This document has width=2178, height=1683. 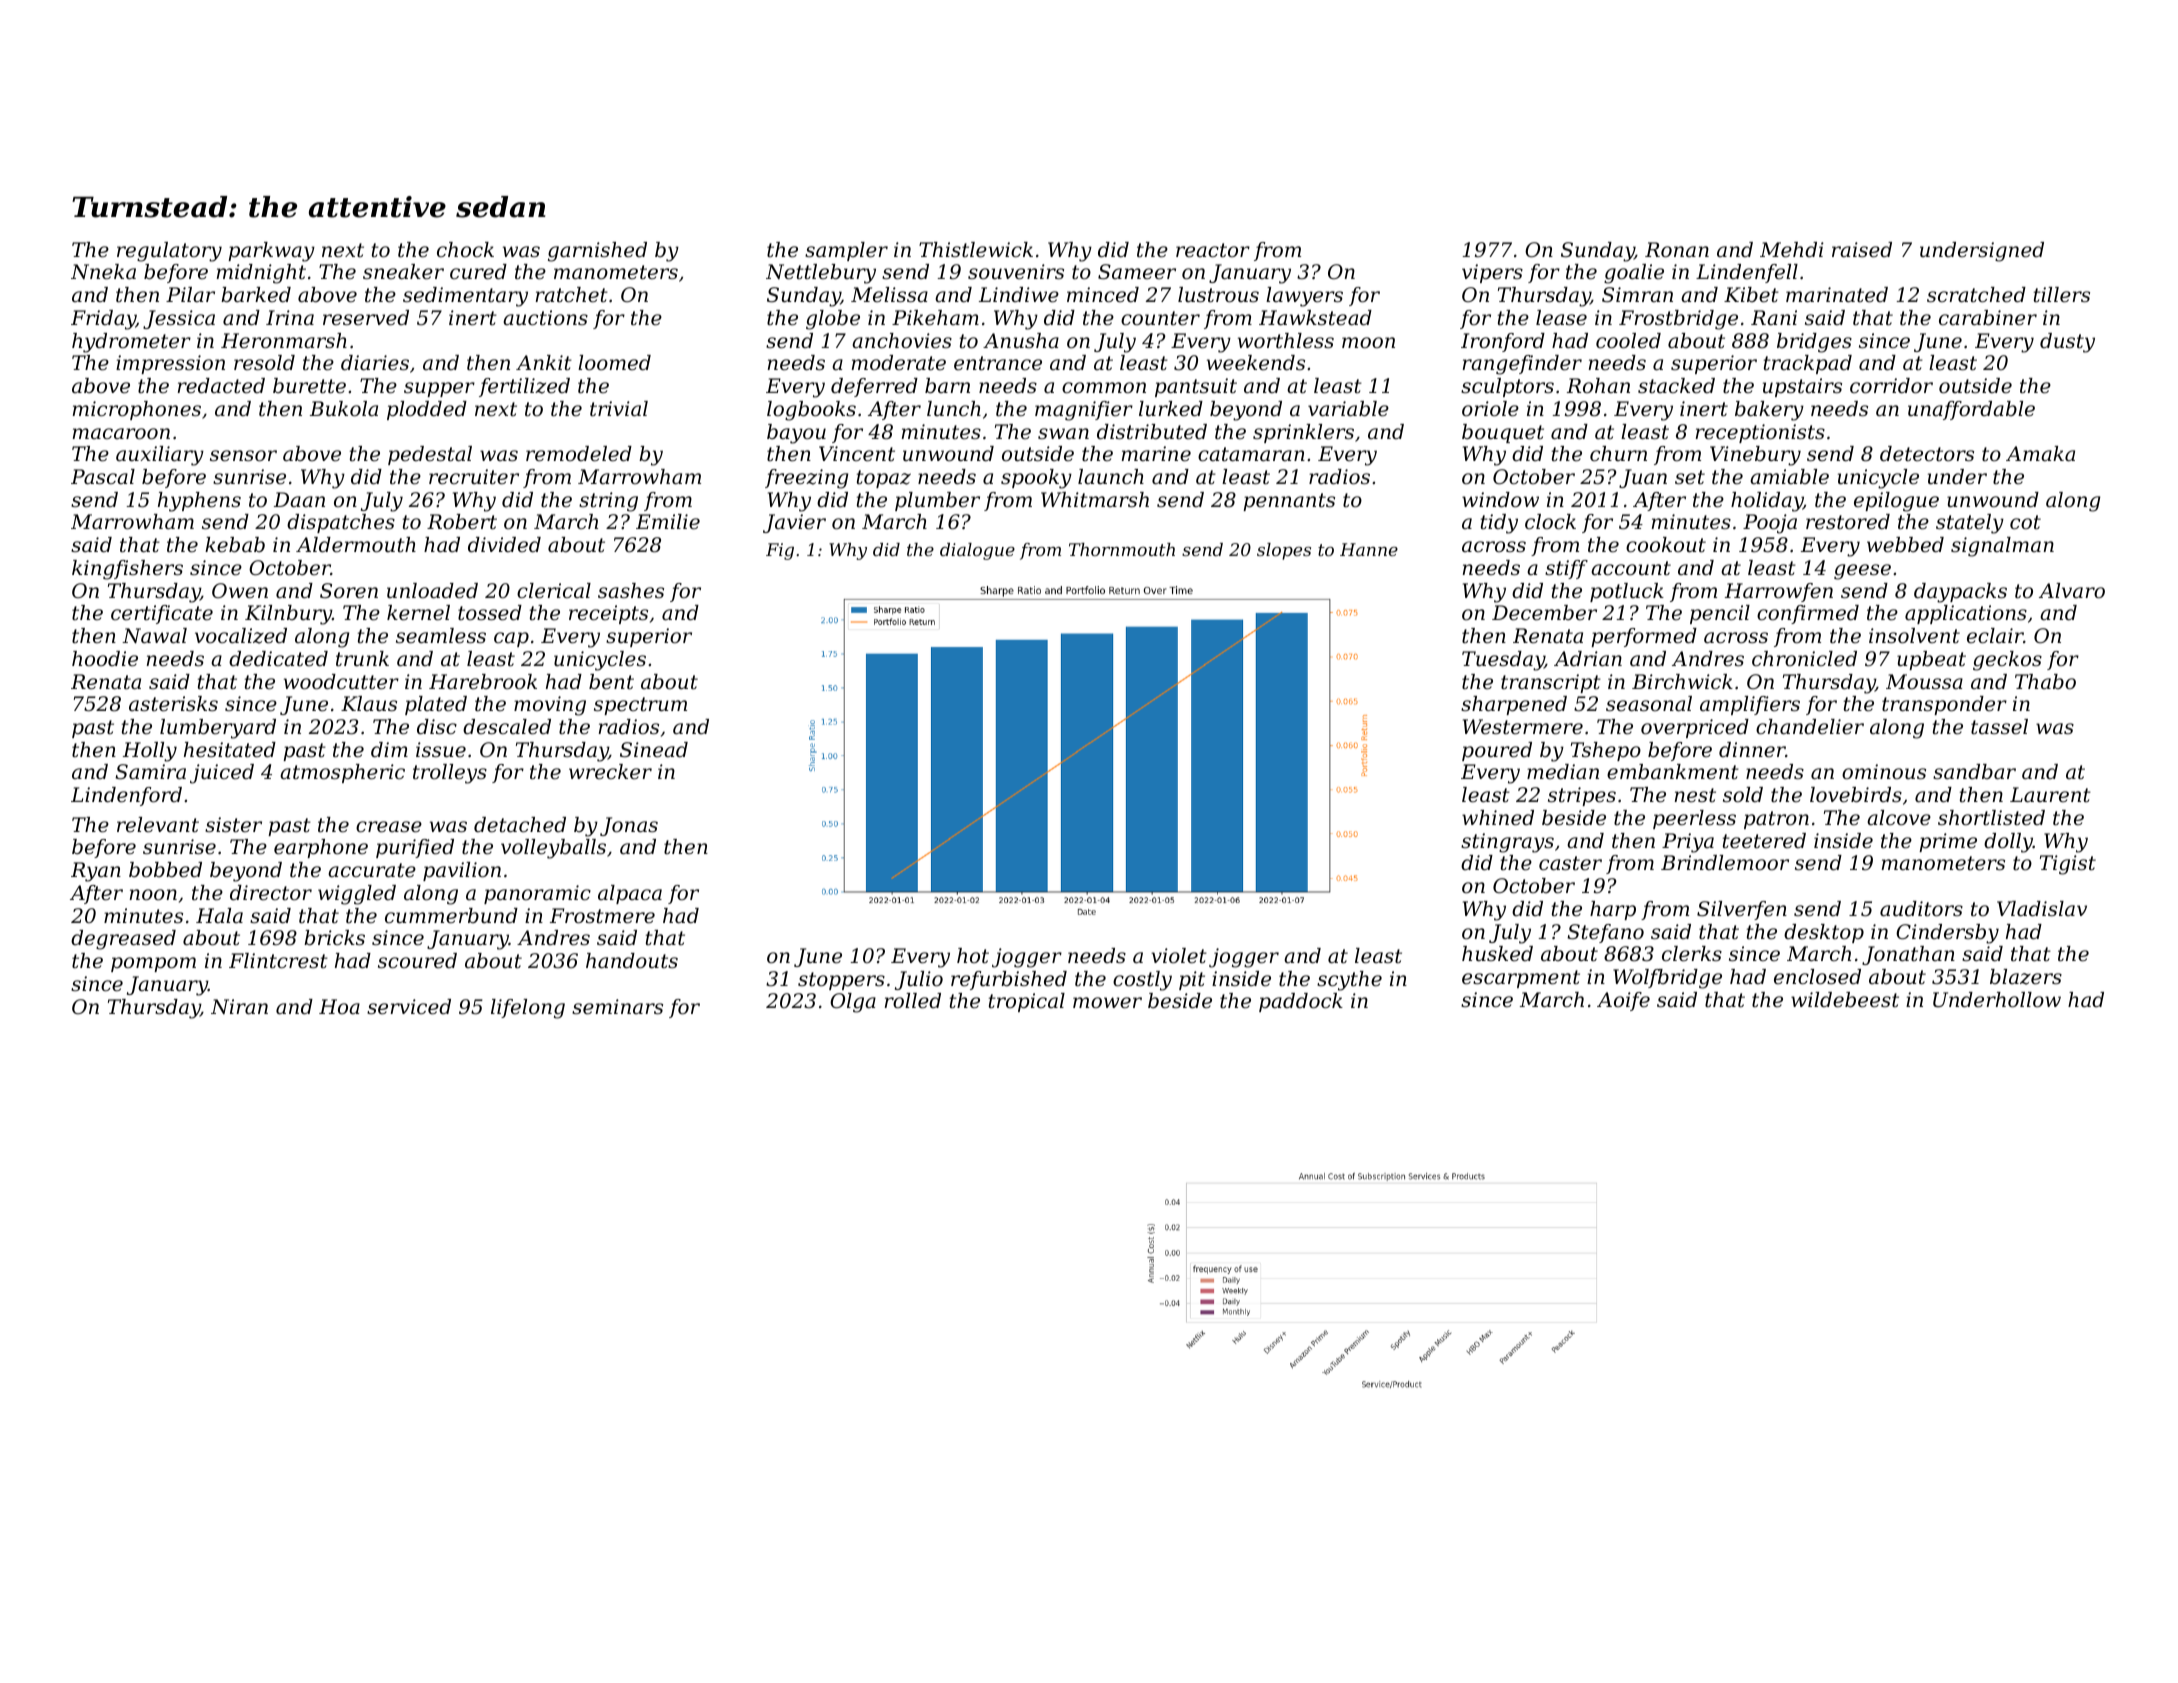 What do you see at coordinates (1666, 545) in the document?
I see `cookout` at bounding box center [1666, 545].
